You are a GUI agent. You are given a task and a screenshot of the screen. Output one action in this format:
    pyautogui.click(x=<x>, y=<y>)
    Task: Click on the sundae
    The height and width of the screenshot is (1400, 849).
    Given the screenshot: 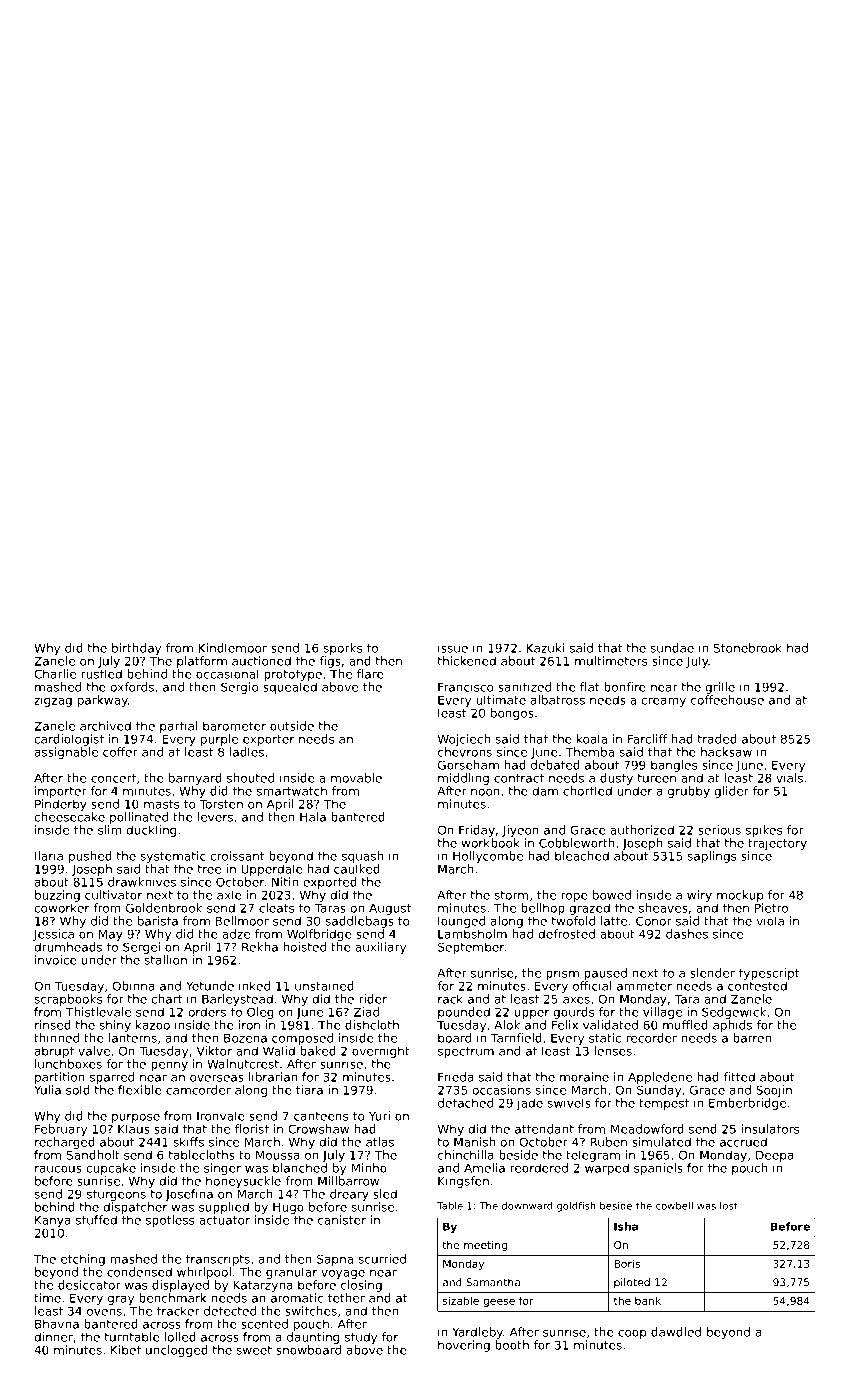 What is the action you would take?
    pyautogui.click(x=672, y=648)
